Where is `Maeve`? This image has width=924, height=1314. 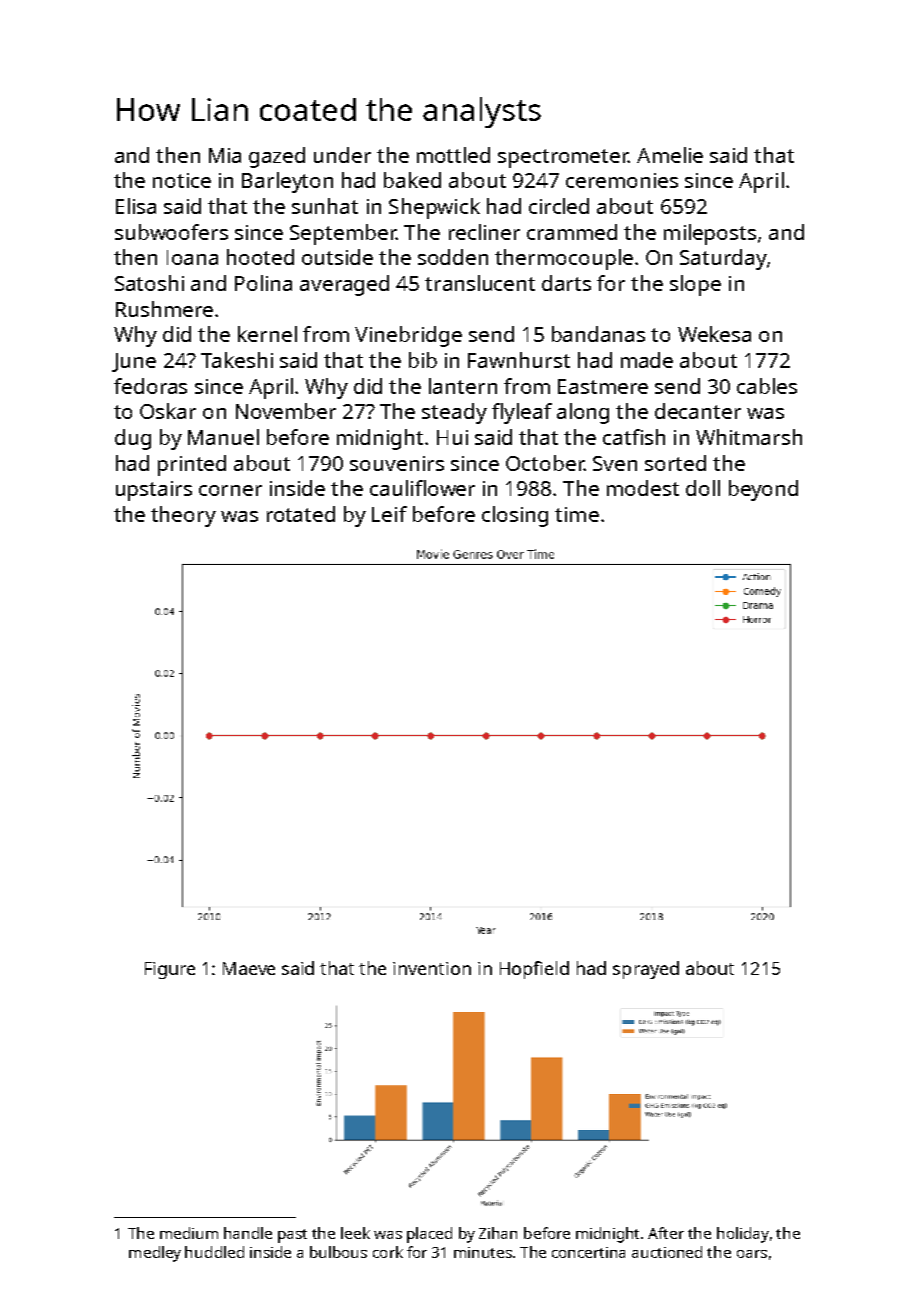 Maeve is located at coordinates (249, 968).
